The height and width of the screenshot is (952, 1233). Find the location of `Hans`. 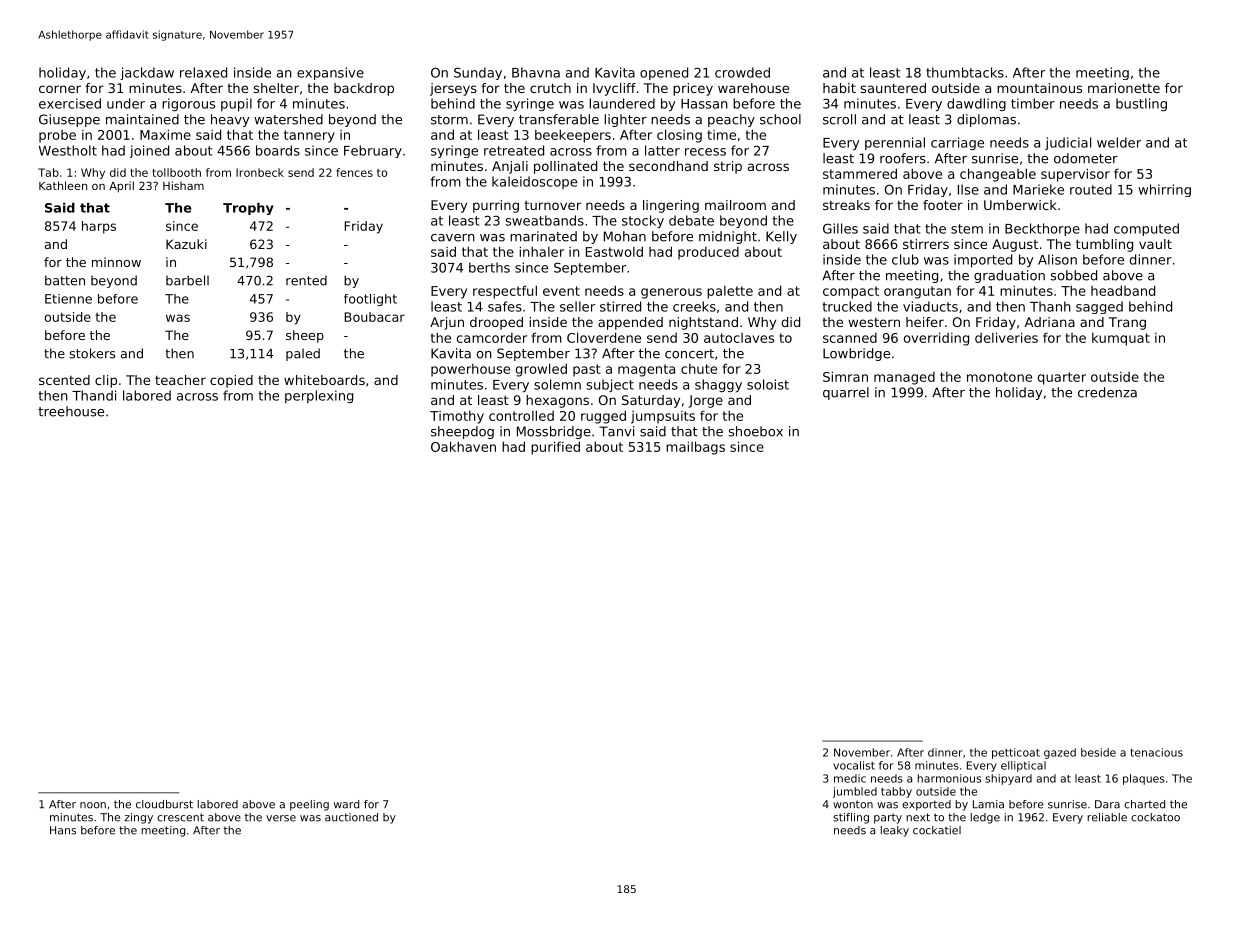

Hans is located at coordinates (63, 830).
